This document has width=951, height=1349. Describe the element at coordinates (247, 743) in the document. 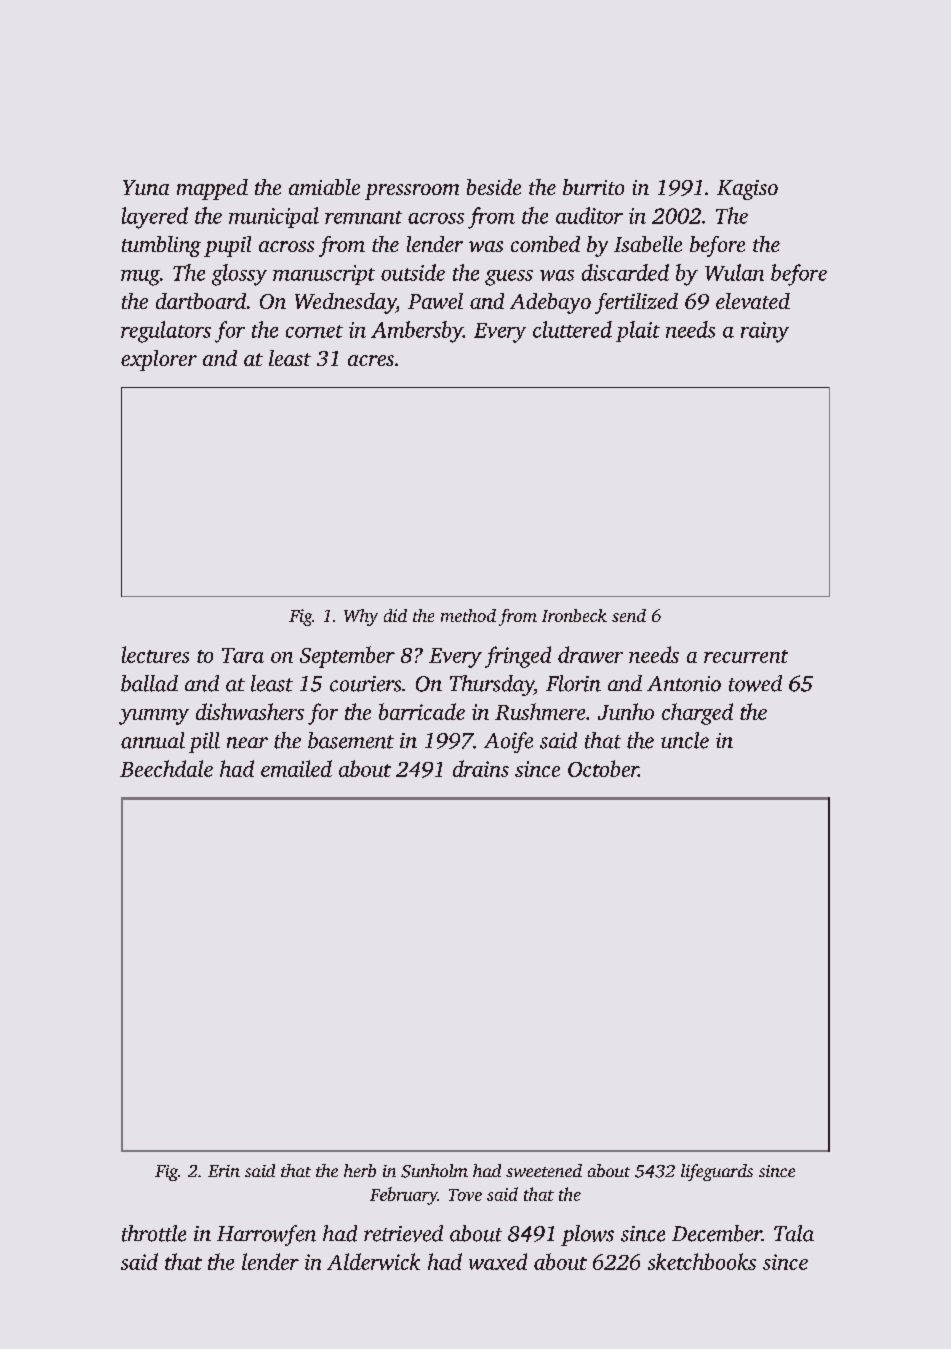

I see `near` at that location.
